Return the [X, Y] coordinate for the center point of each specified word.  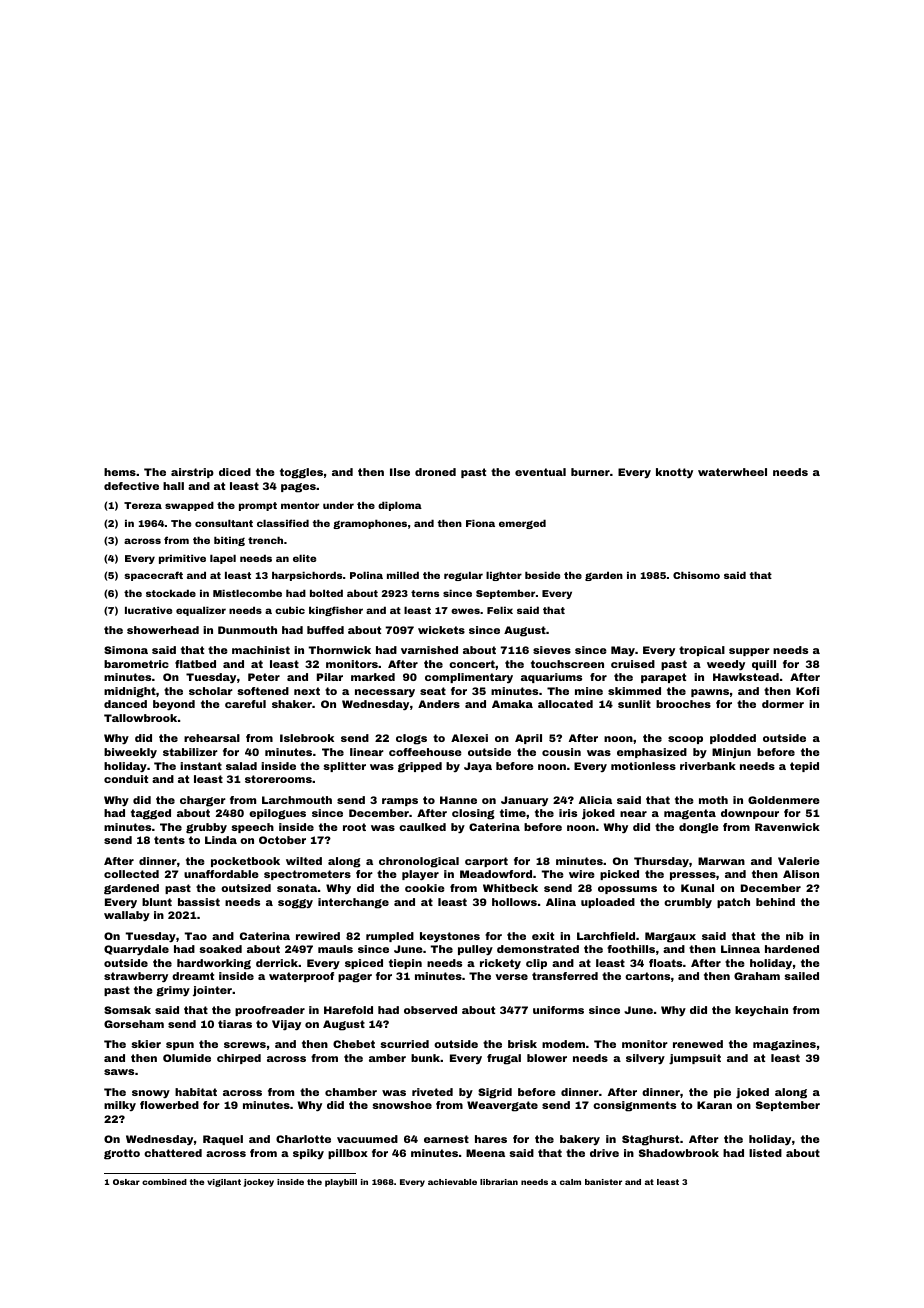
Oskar [126, 1182]
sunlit [634, 704]
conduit [126, 779]
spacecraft [153, 576]
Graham [757, 976]
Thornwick [339, 650]
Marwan [721, 861]
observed [430, 1010]
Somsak [127, 1010]
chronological [419, 862]
